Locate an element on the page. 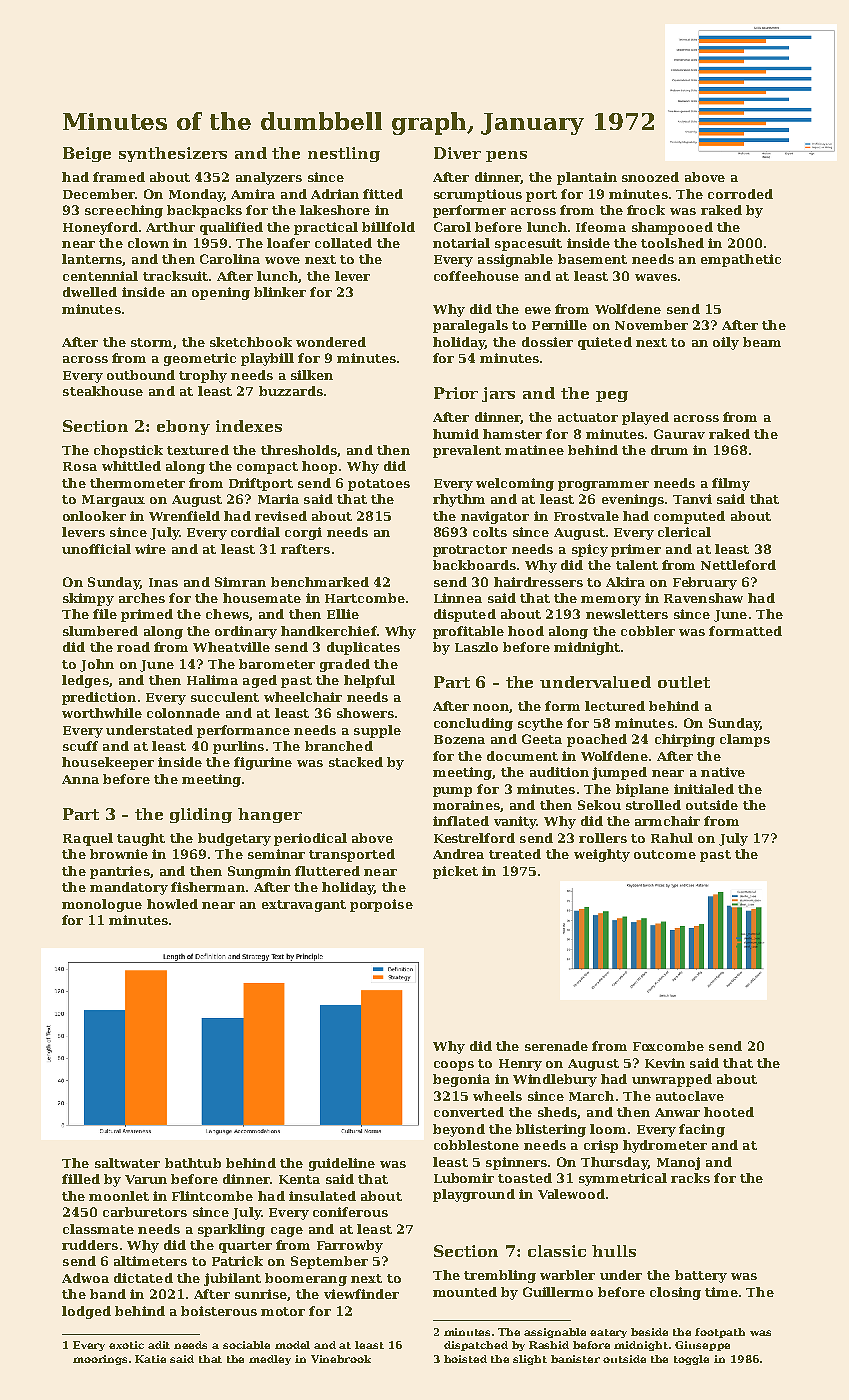 The image size is (849, 1400). nestling is located at coordinates (344, 154).
